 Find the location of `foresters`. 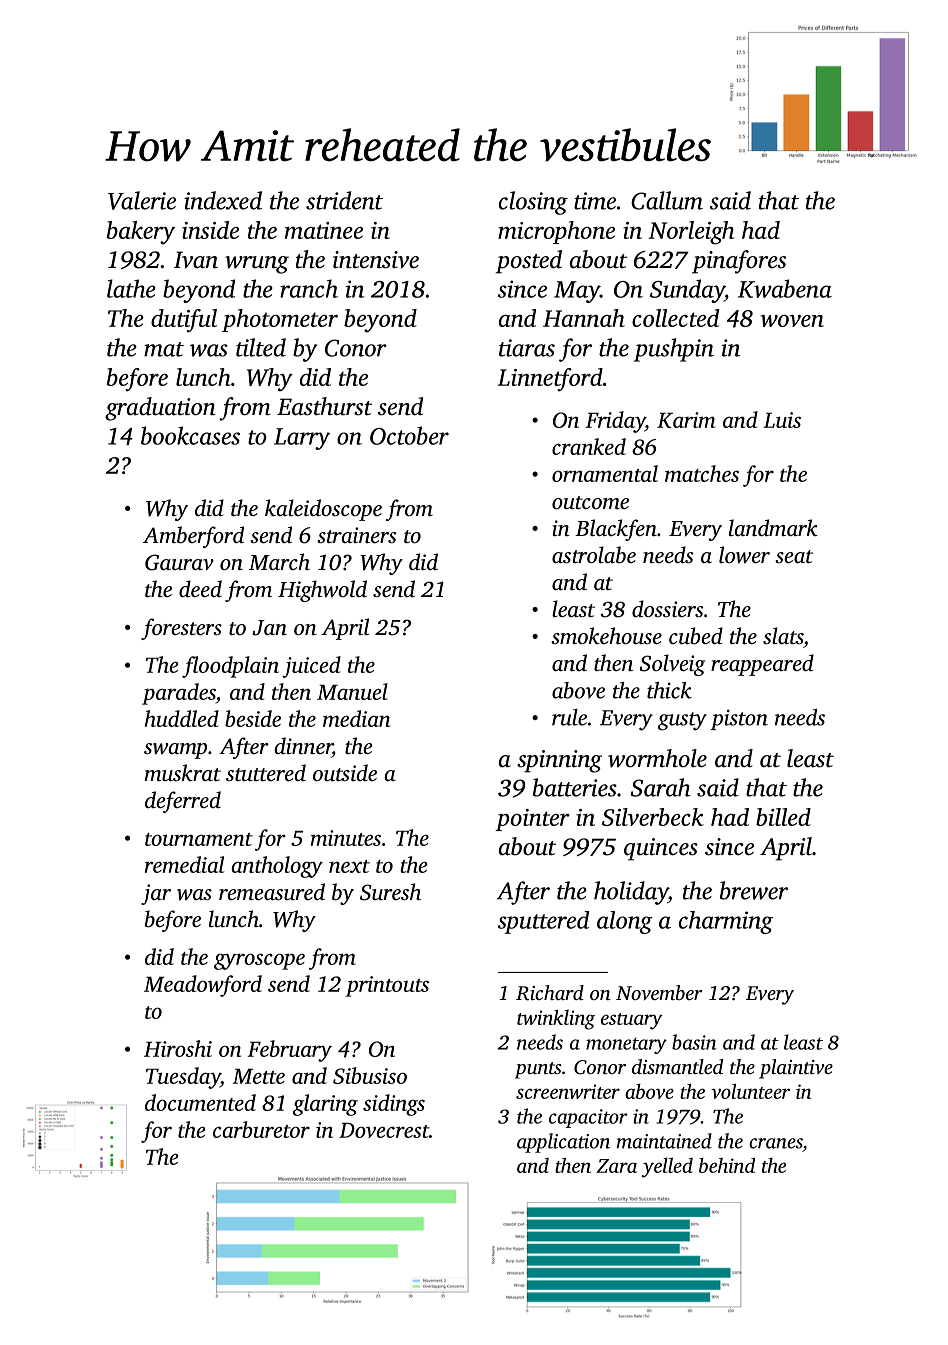

foresters is located at coordinates (181, 629).
